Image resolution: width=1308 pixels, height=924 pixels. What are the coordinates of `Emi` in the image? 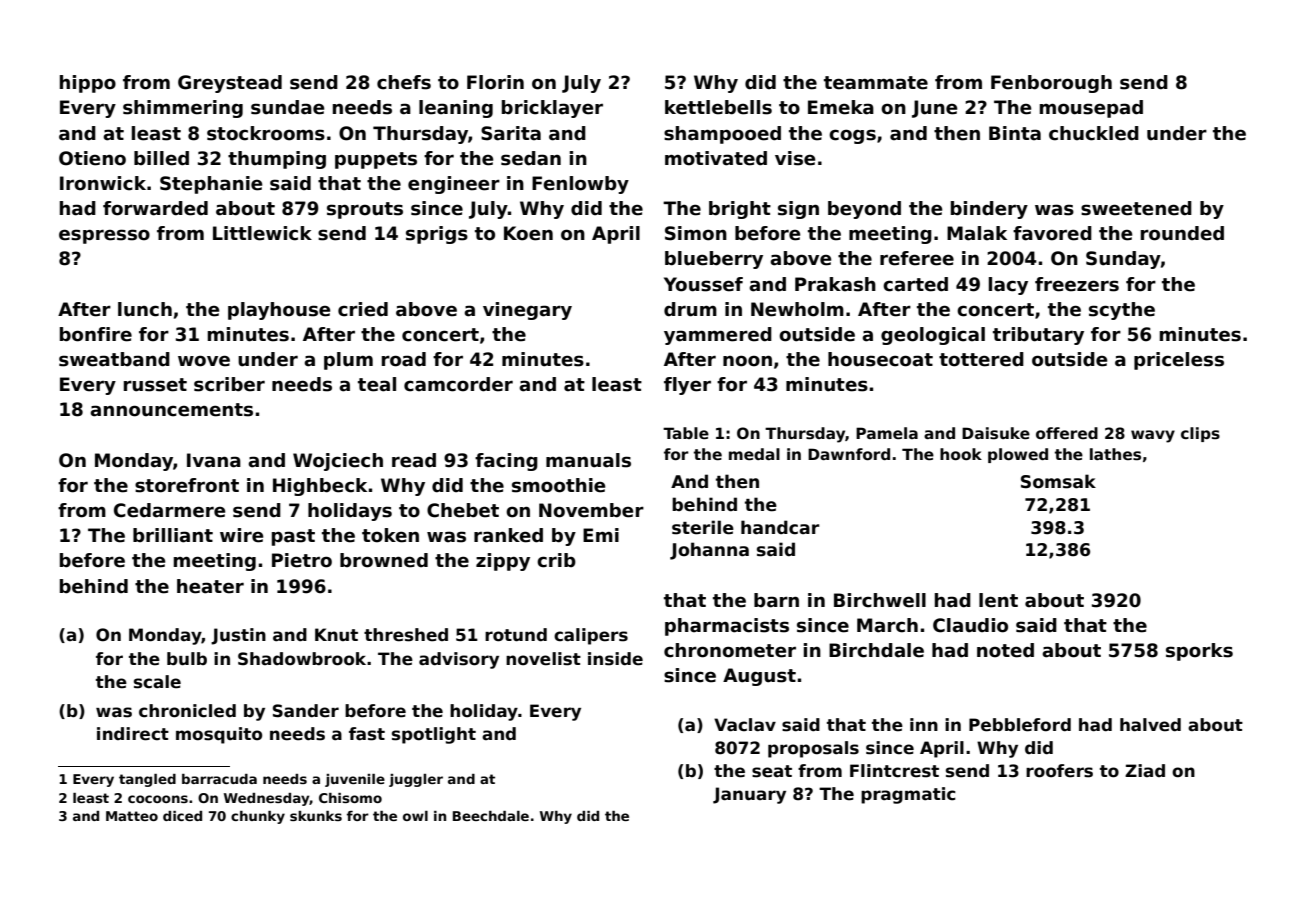 It's located at (601, 535).
